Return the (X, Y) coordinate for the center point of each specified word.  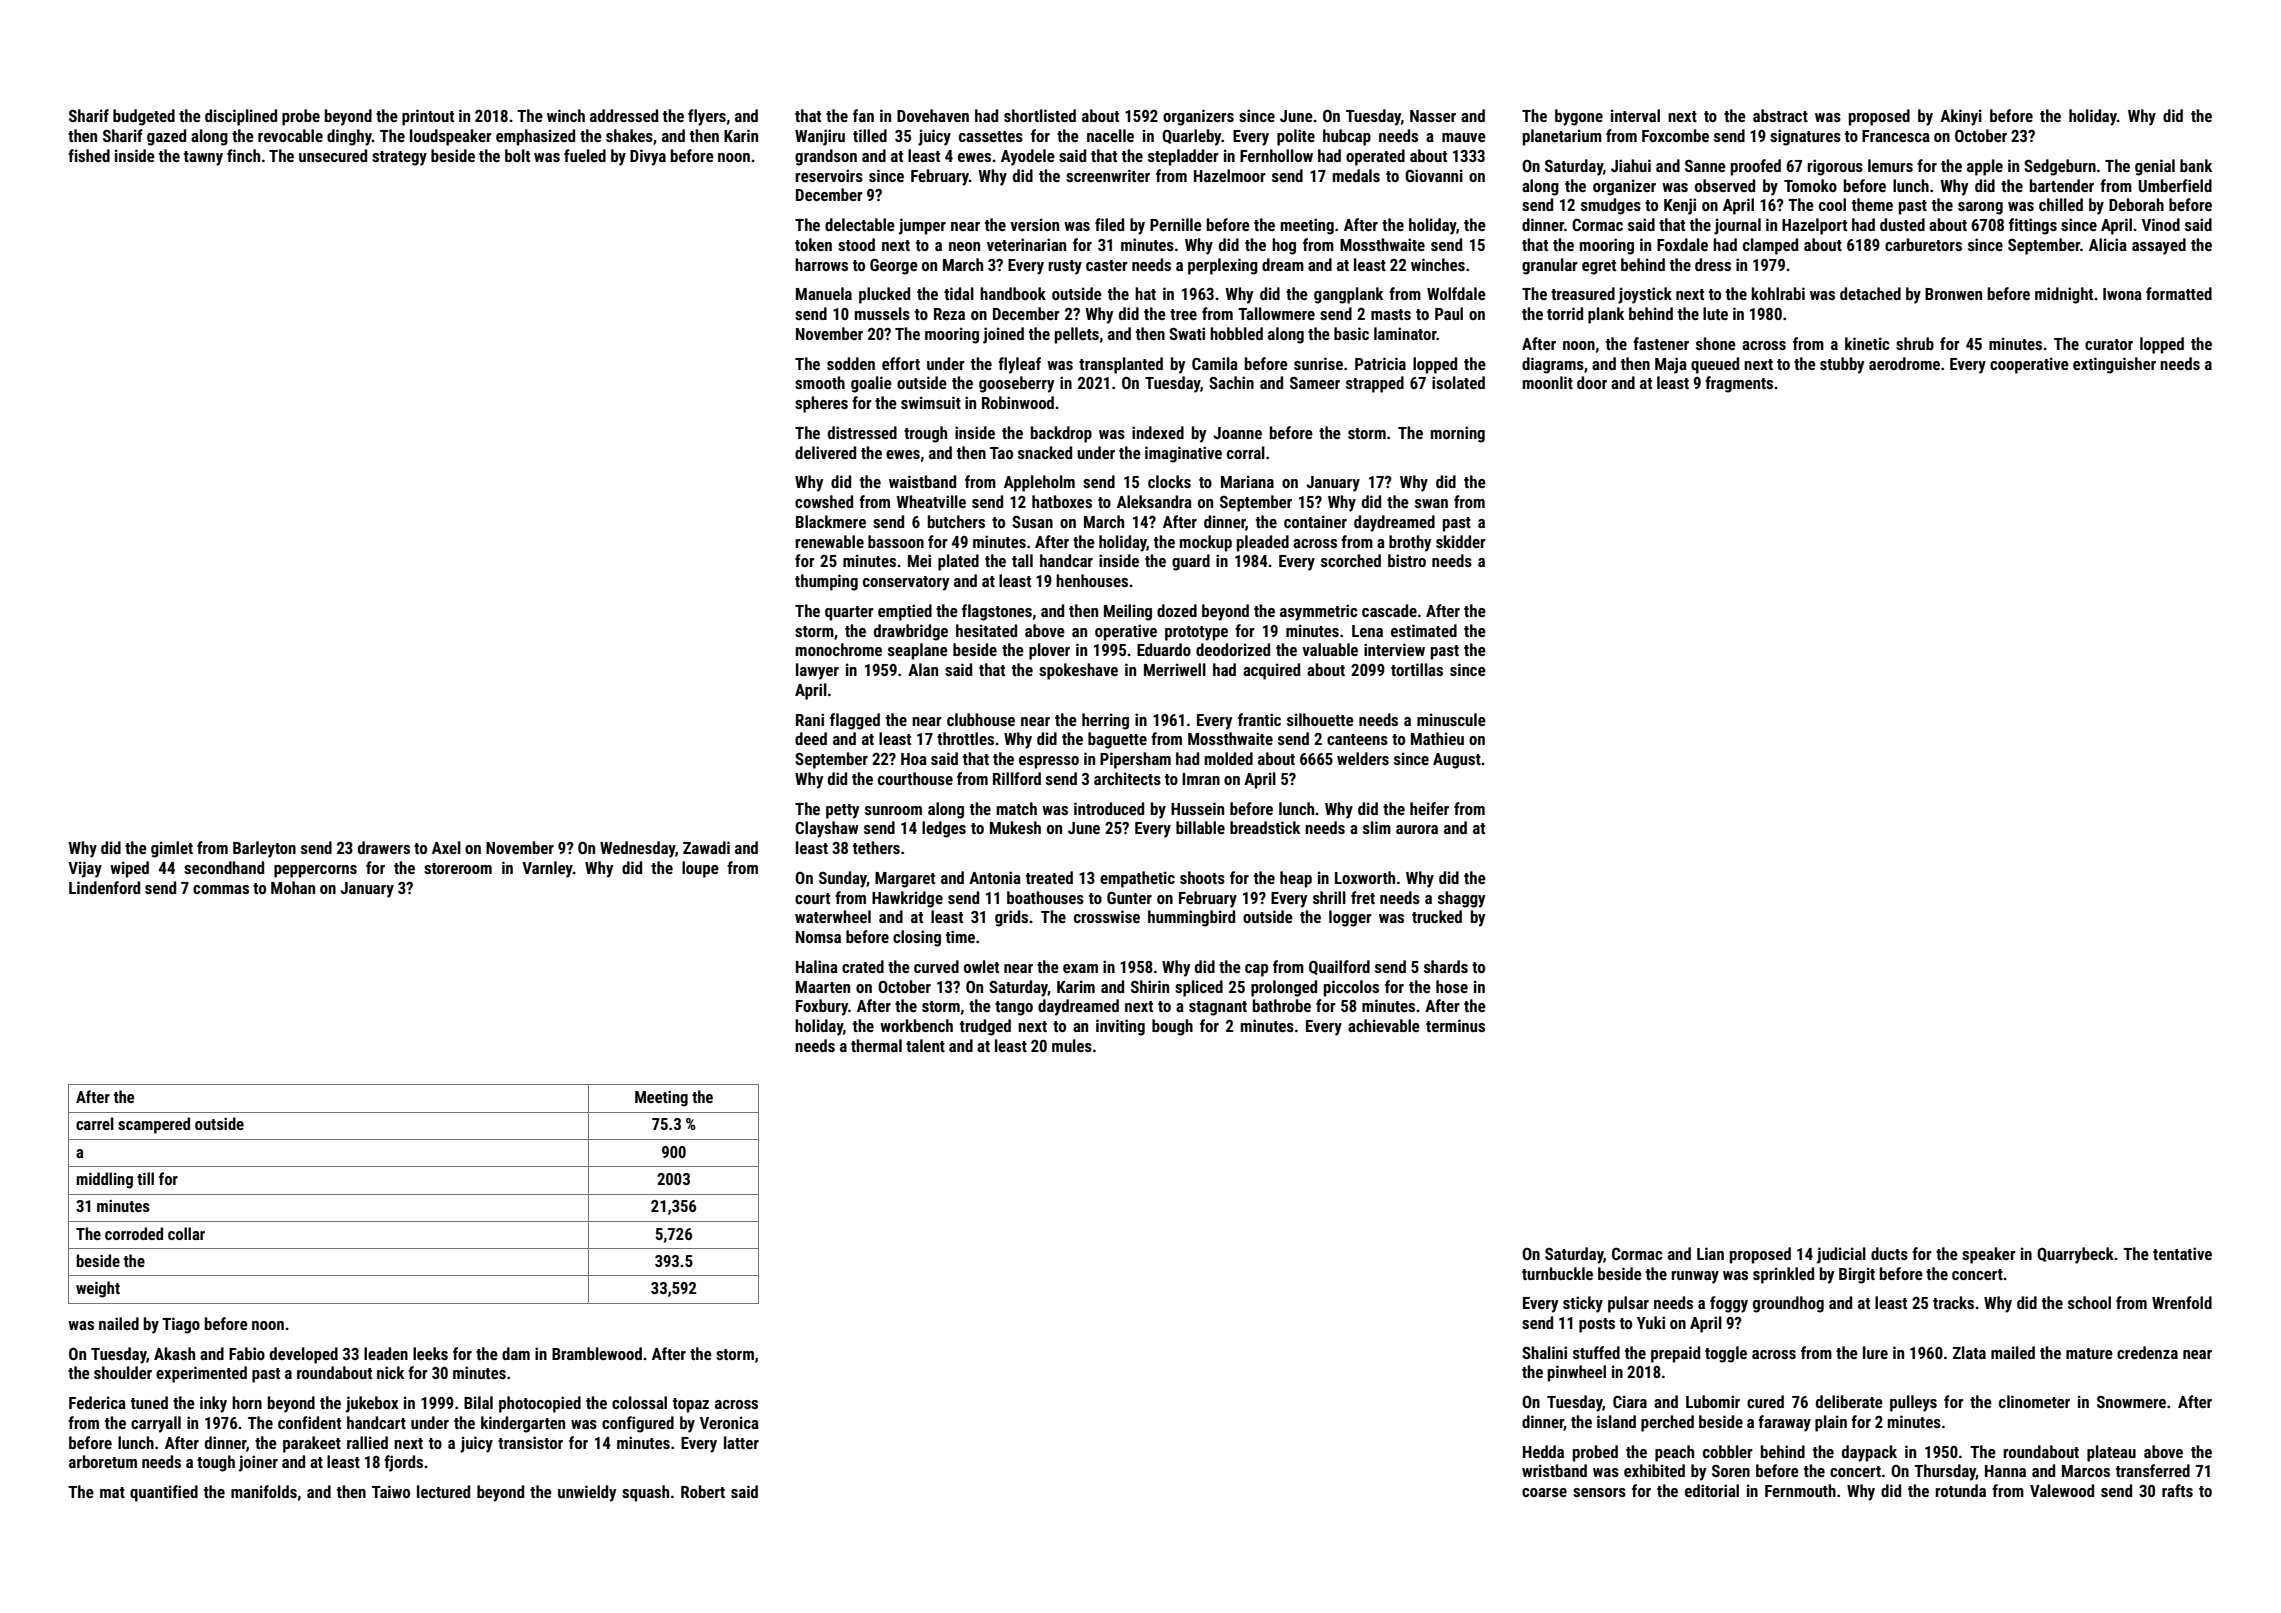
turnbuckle (1557, 1273)
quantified (164, 1493)
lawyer (817, 671)
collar (186, 1233)
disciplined (241, 117)
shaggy (1461, 899)
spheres (821, 404)
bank (2196, 165)
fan (863, 115)
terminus (1455, 1025)
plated (958, 562)
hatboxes (1062, 501)
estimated (1424, 630)
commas (221, 889)
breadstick (1265, 827)
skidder (1461, 541)
